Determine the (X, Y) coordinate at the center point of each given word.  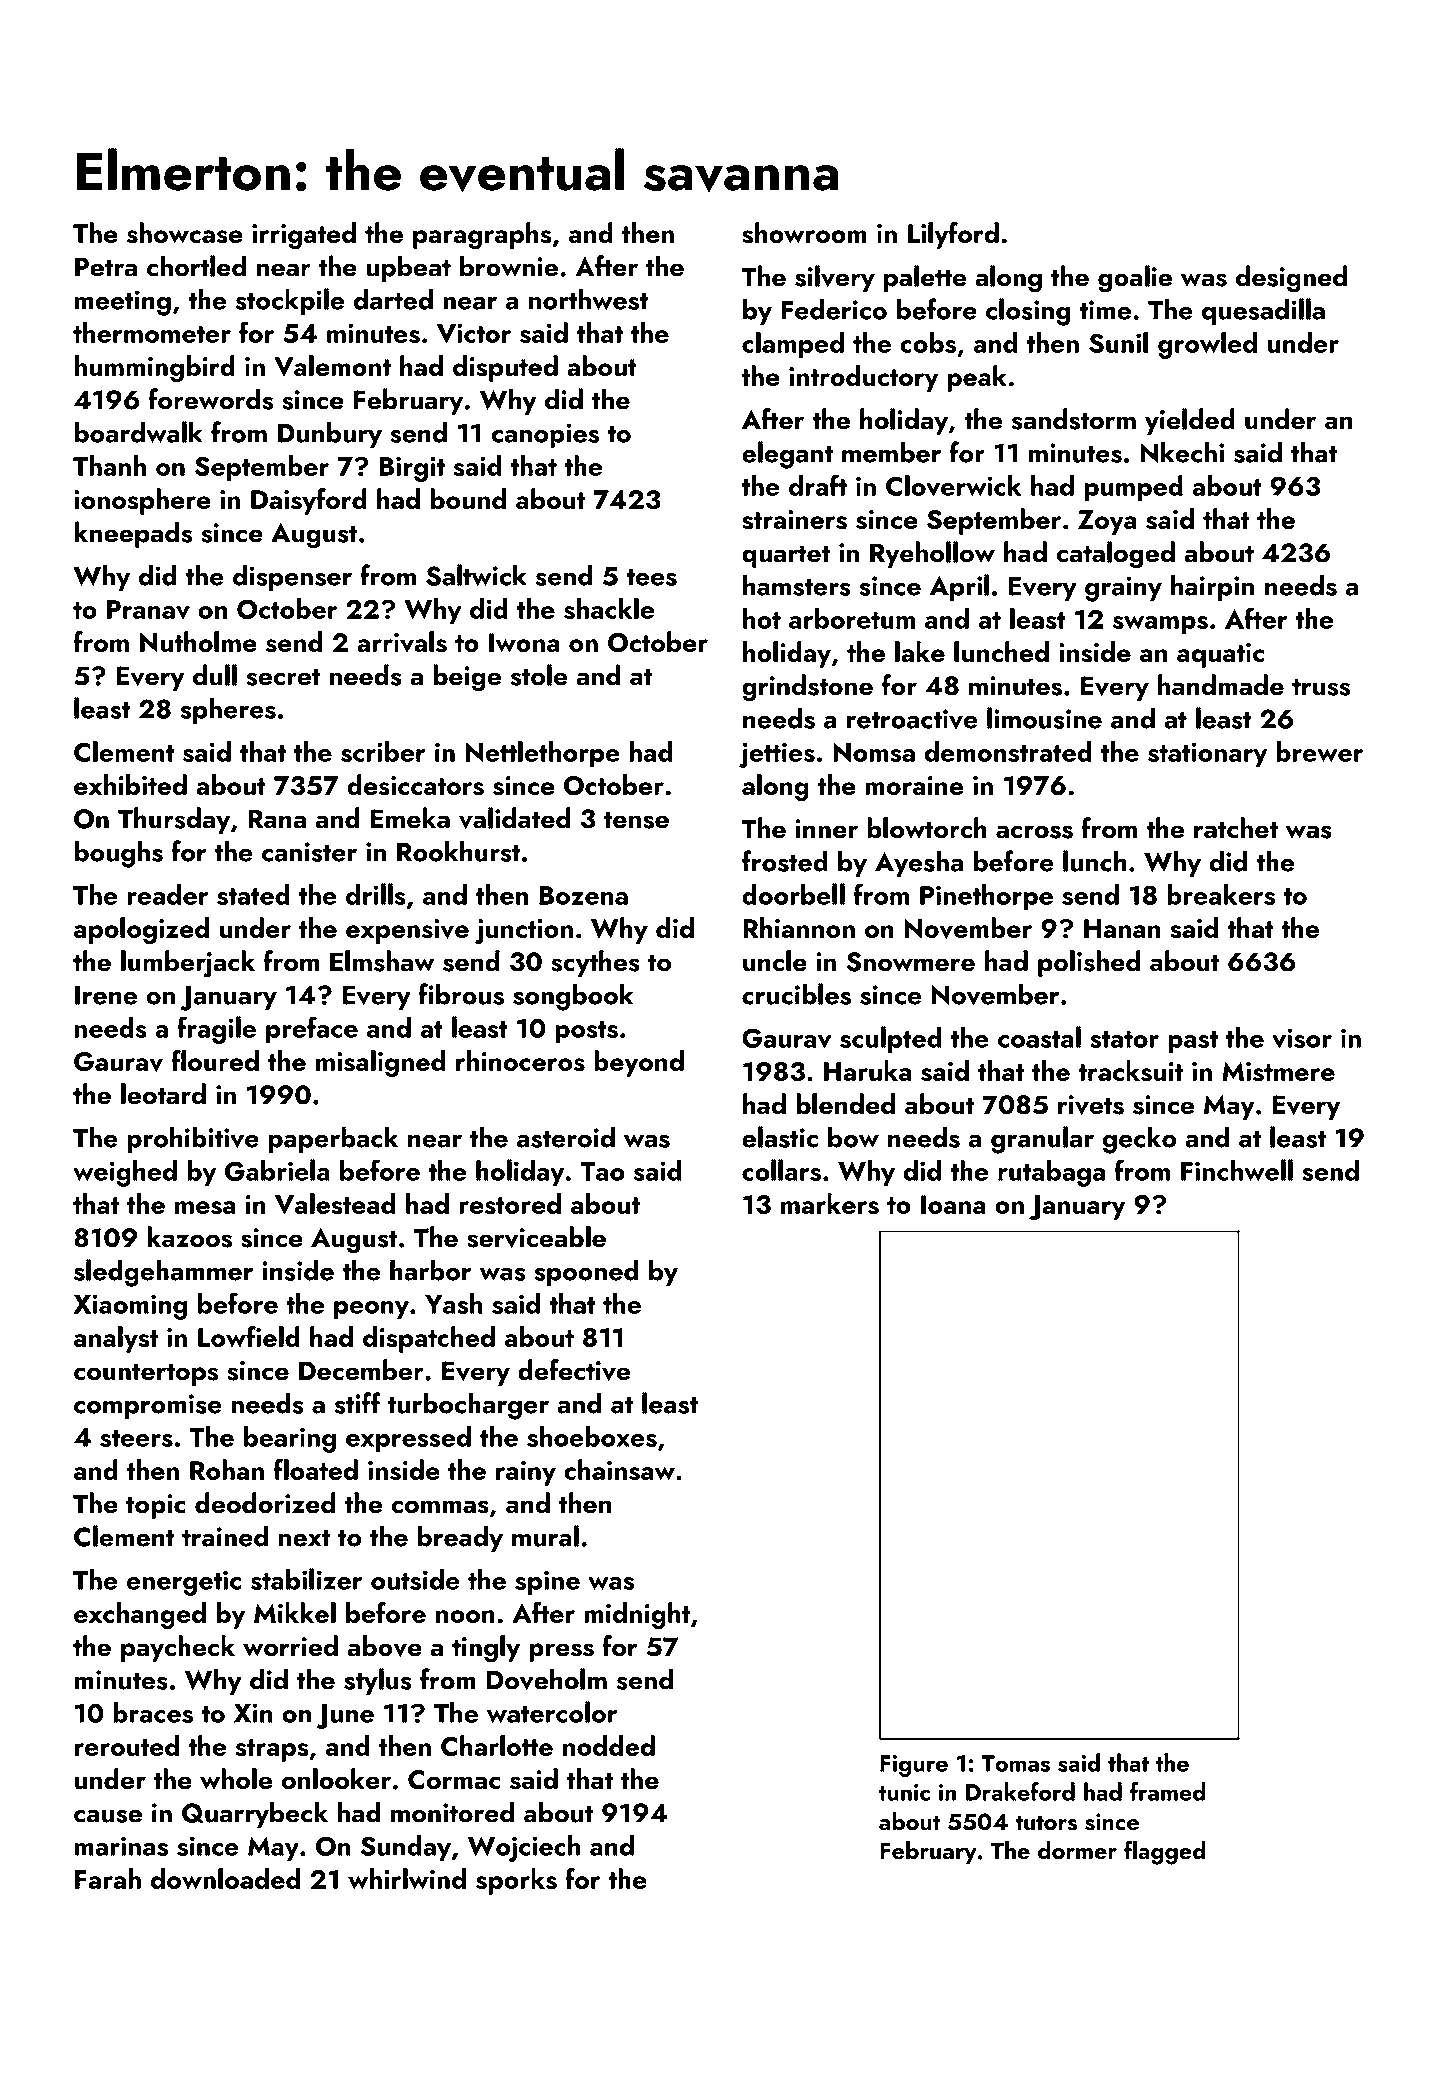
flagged (1164, 1852)
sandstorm (1074, 419)
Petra (106, 267)
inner (827, 829)
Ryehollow (932, 554)
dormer (1077, 1850)
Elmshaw (382, 961)
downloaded (225, 1878)
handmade (1221, 685)
